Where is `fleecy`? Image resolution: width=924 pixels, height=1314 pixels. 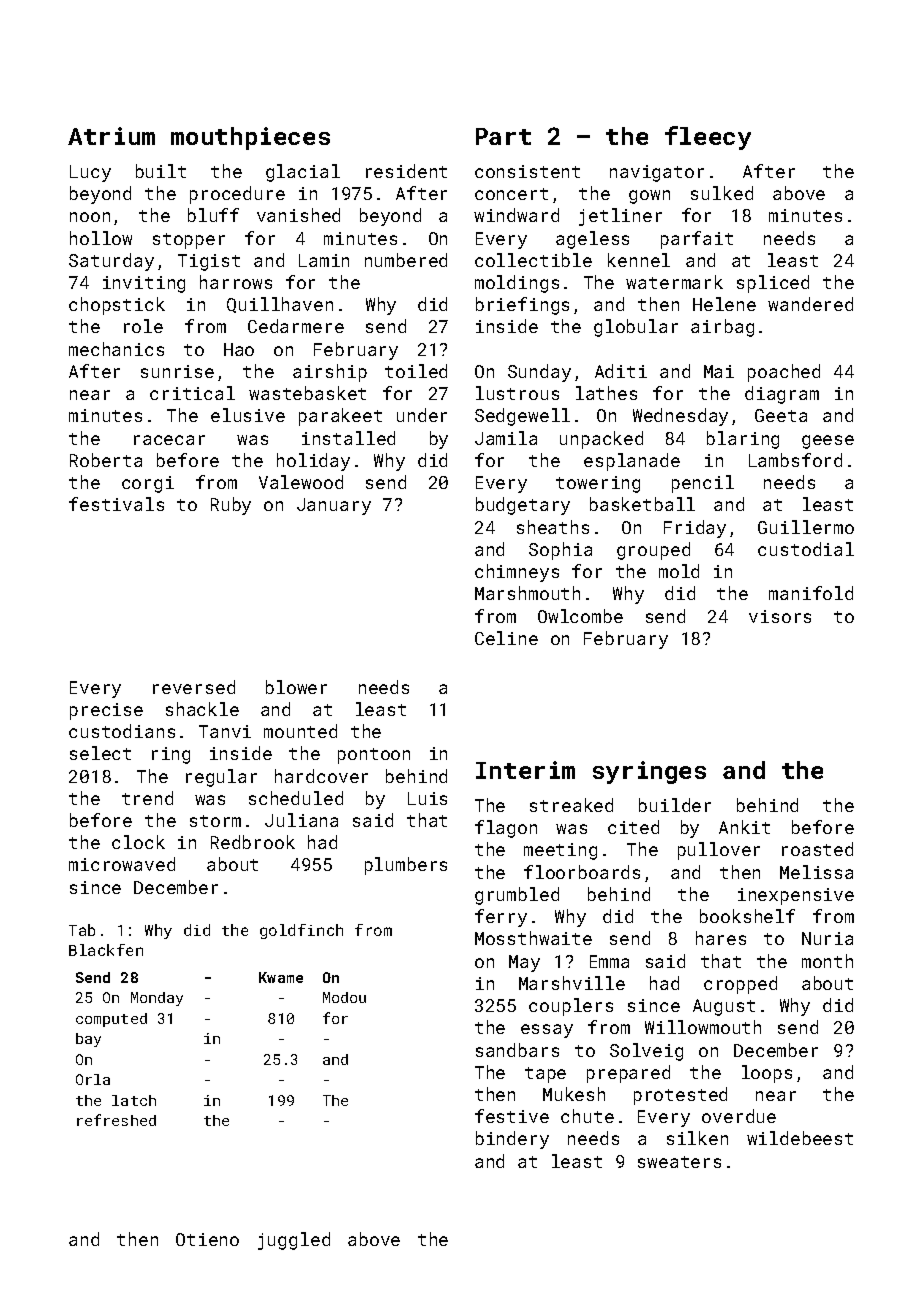
fleecy is located at coordinates (708, 138).
